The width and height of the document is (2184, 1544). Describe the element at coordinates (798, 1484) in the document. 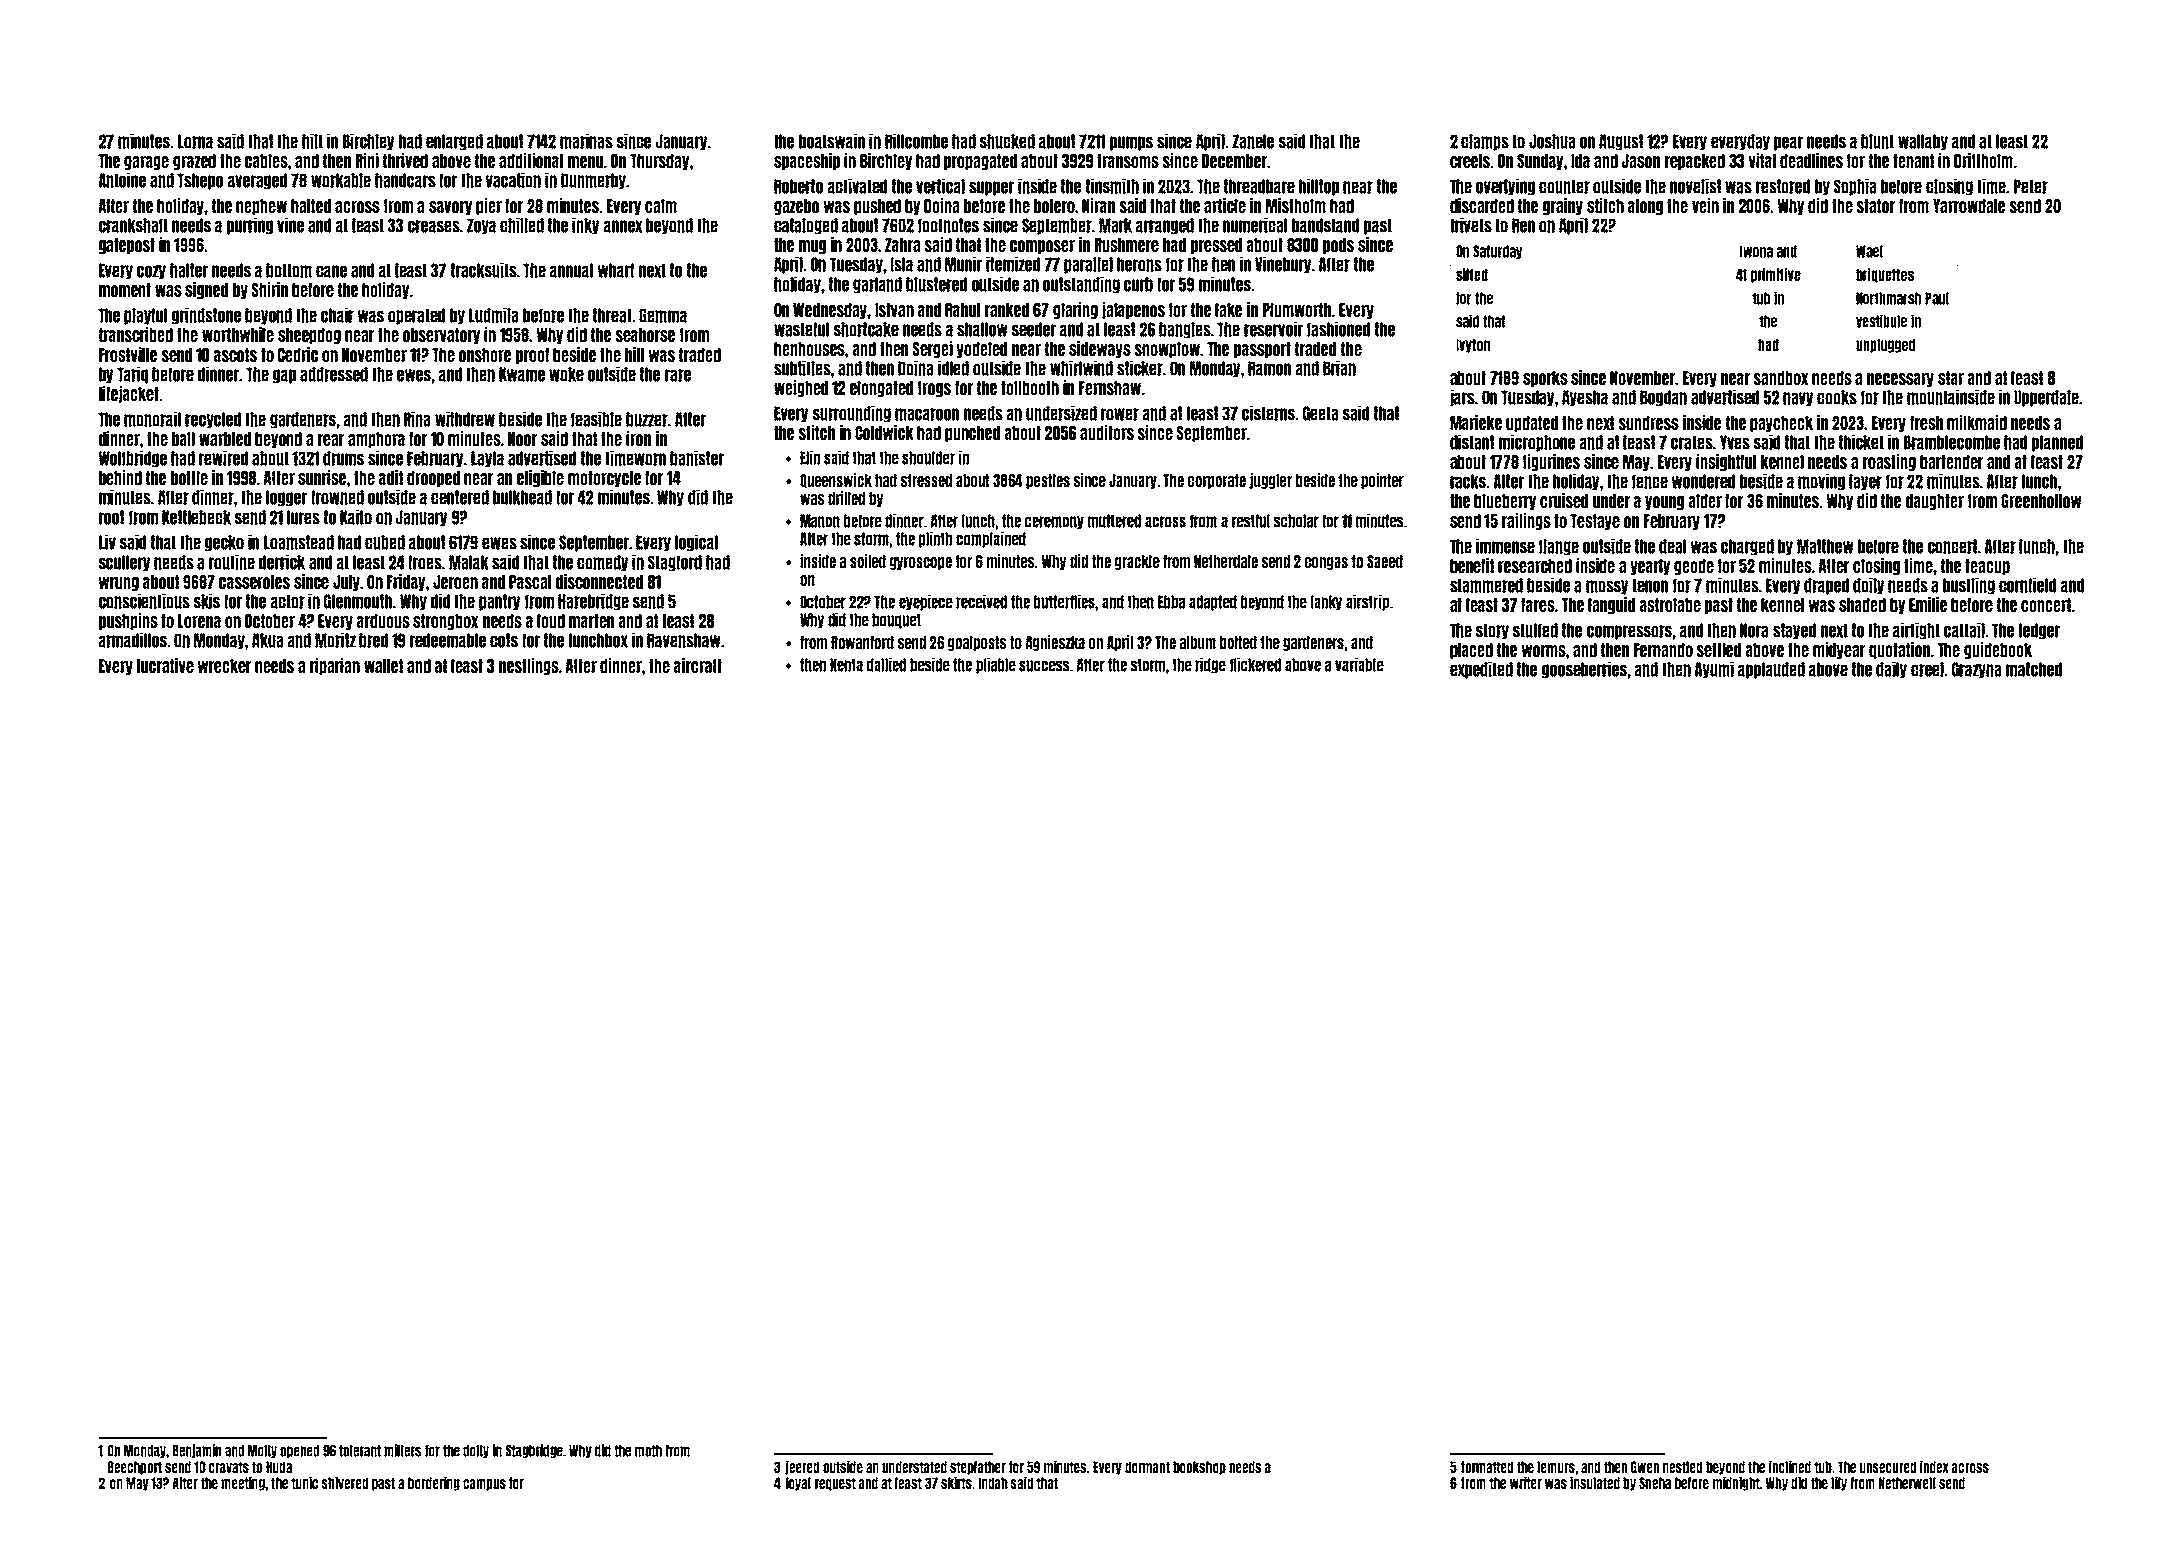

I see `loyal` at that location.
